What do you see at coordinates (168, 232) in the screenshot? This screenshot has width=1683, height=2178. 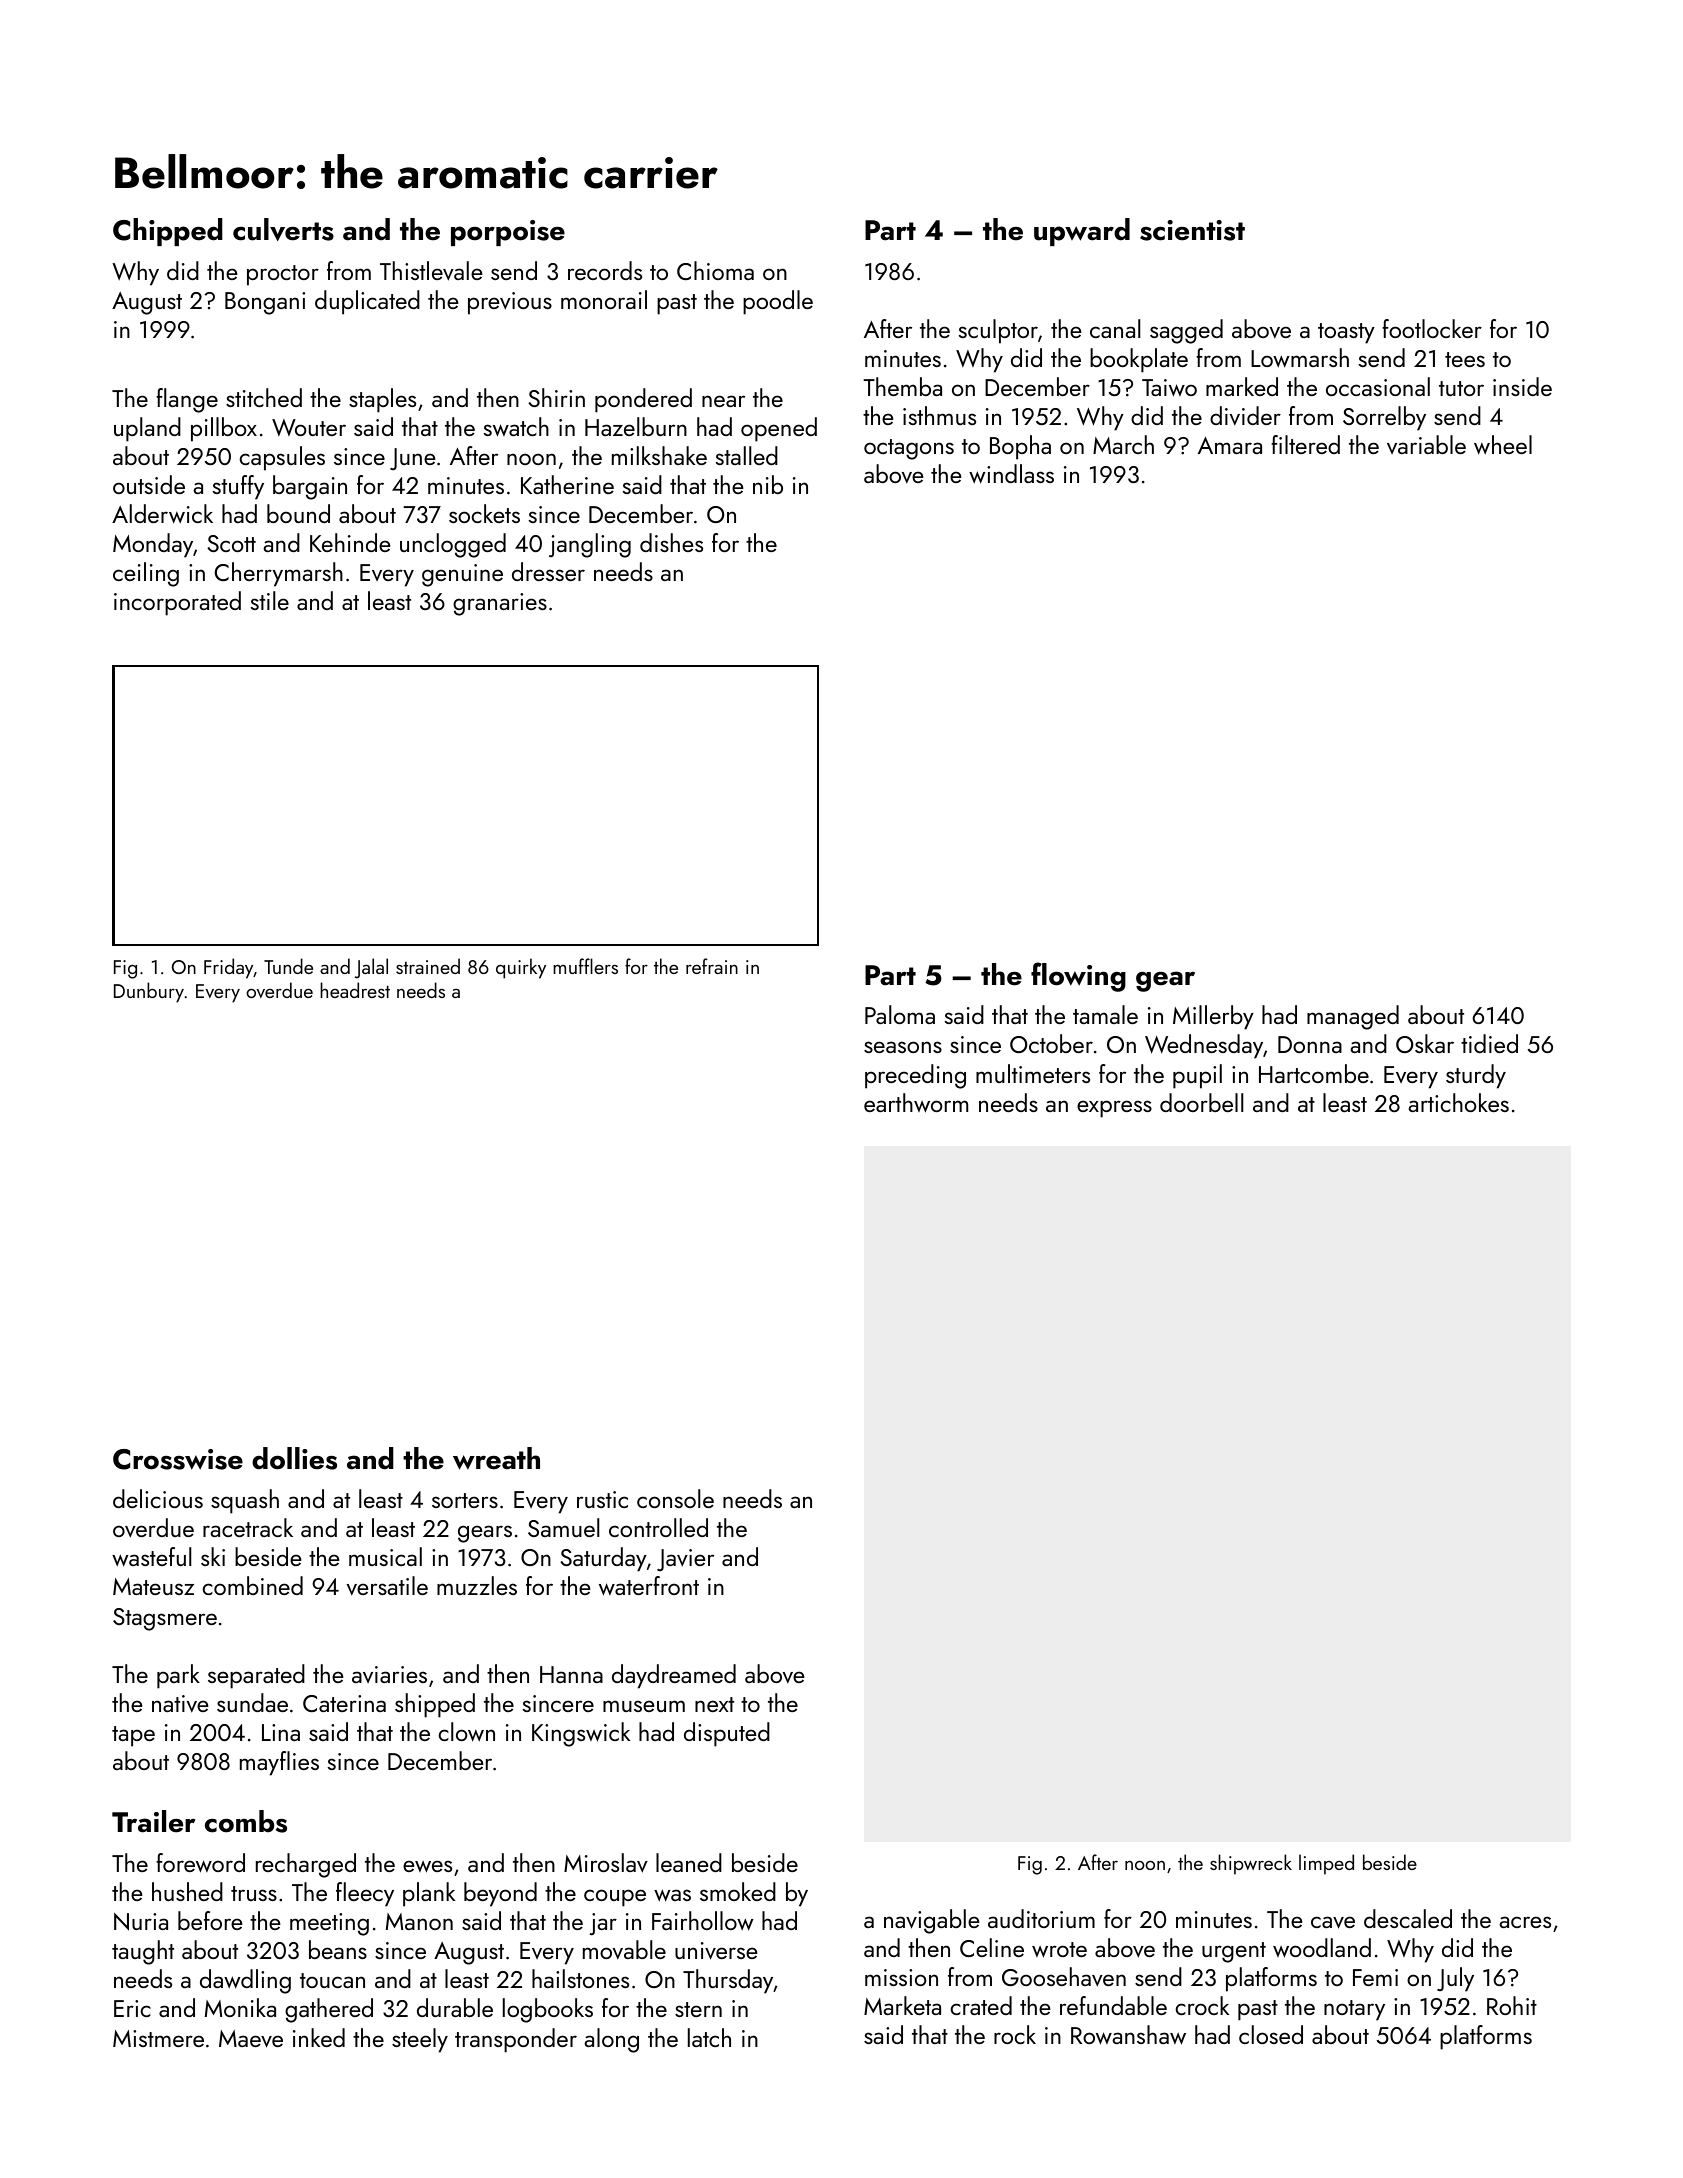 I see `Chipped` at bounding box center [168, 232].
